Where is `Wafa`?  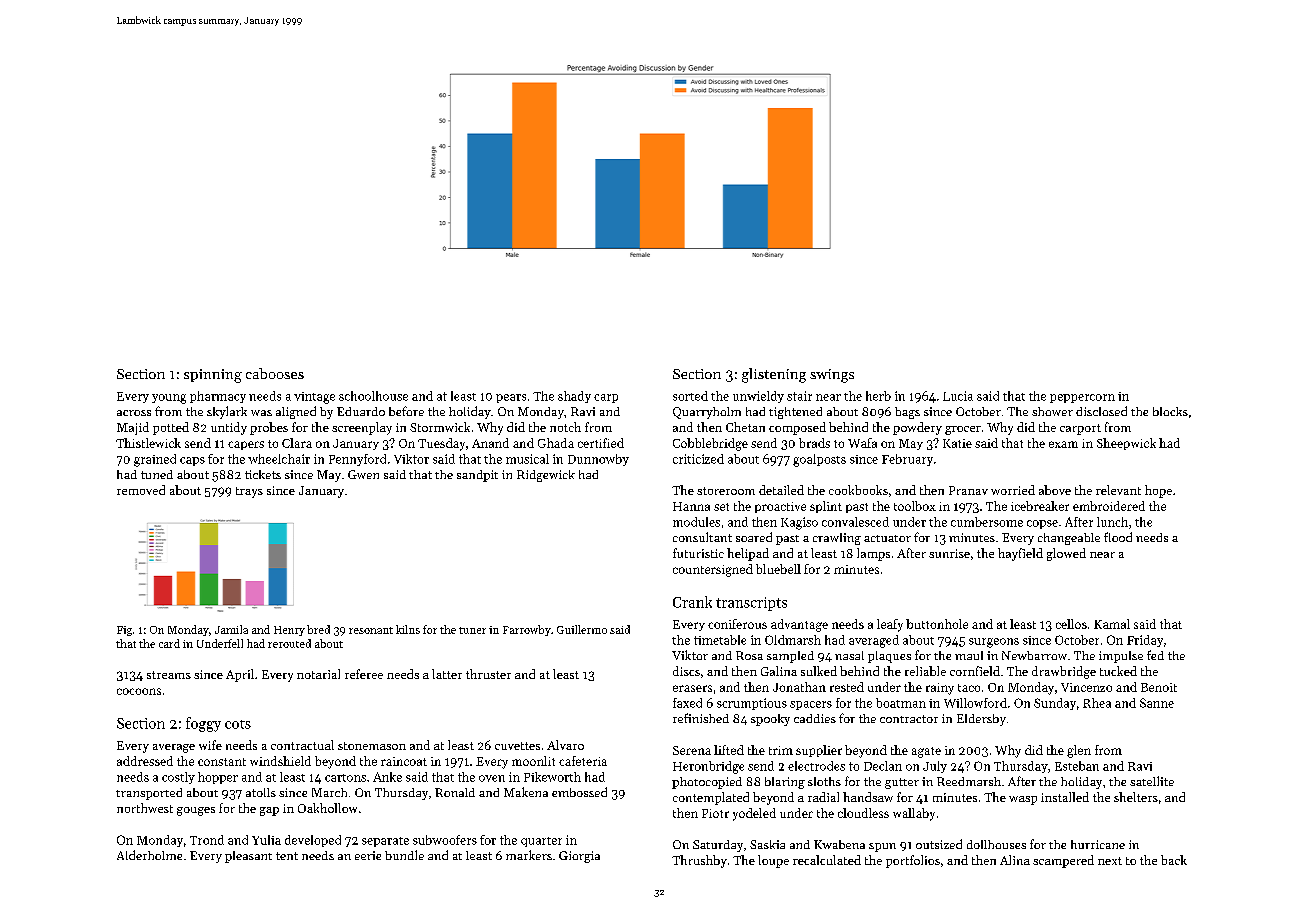
Wafa is located at coordinates (862, 443).
